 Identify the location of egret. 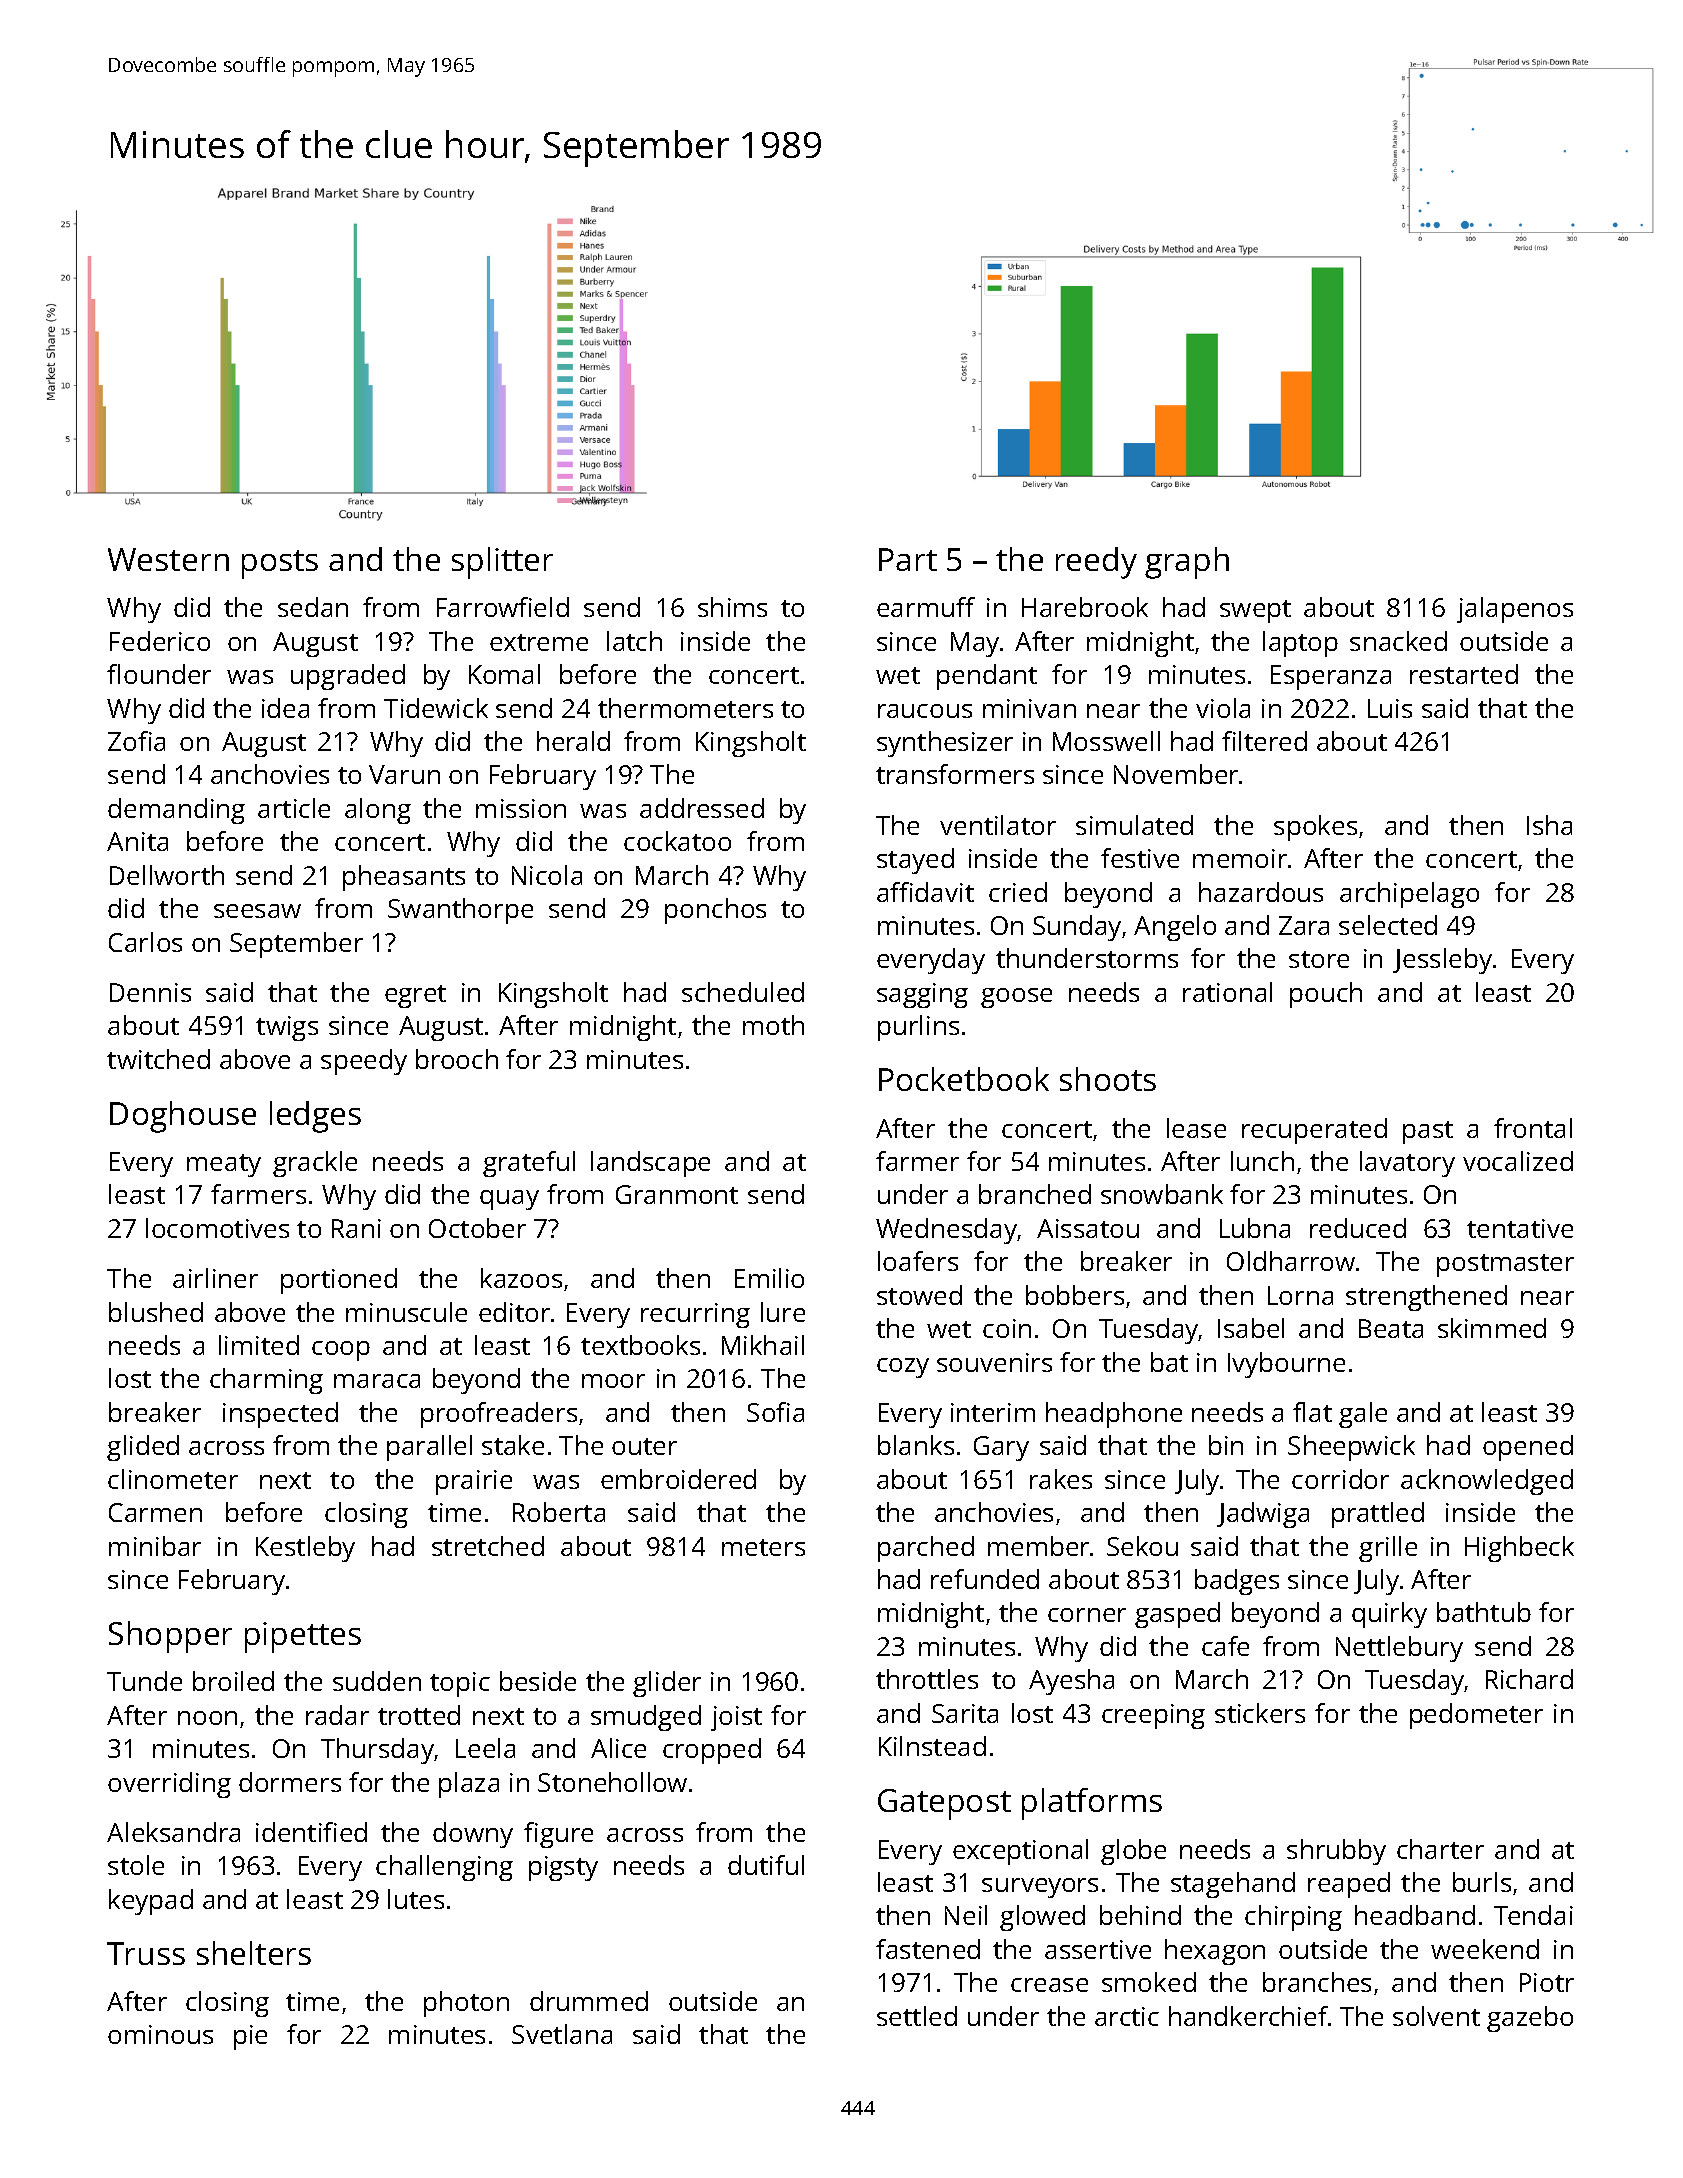
(415, 996).
